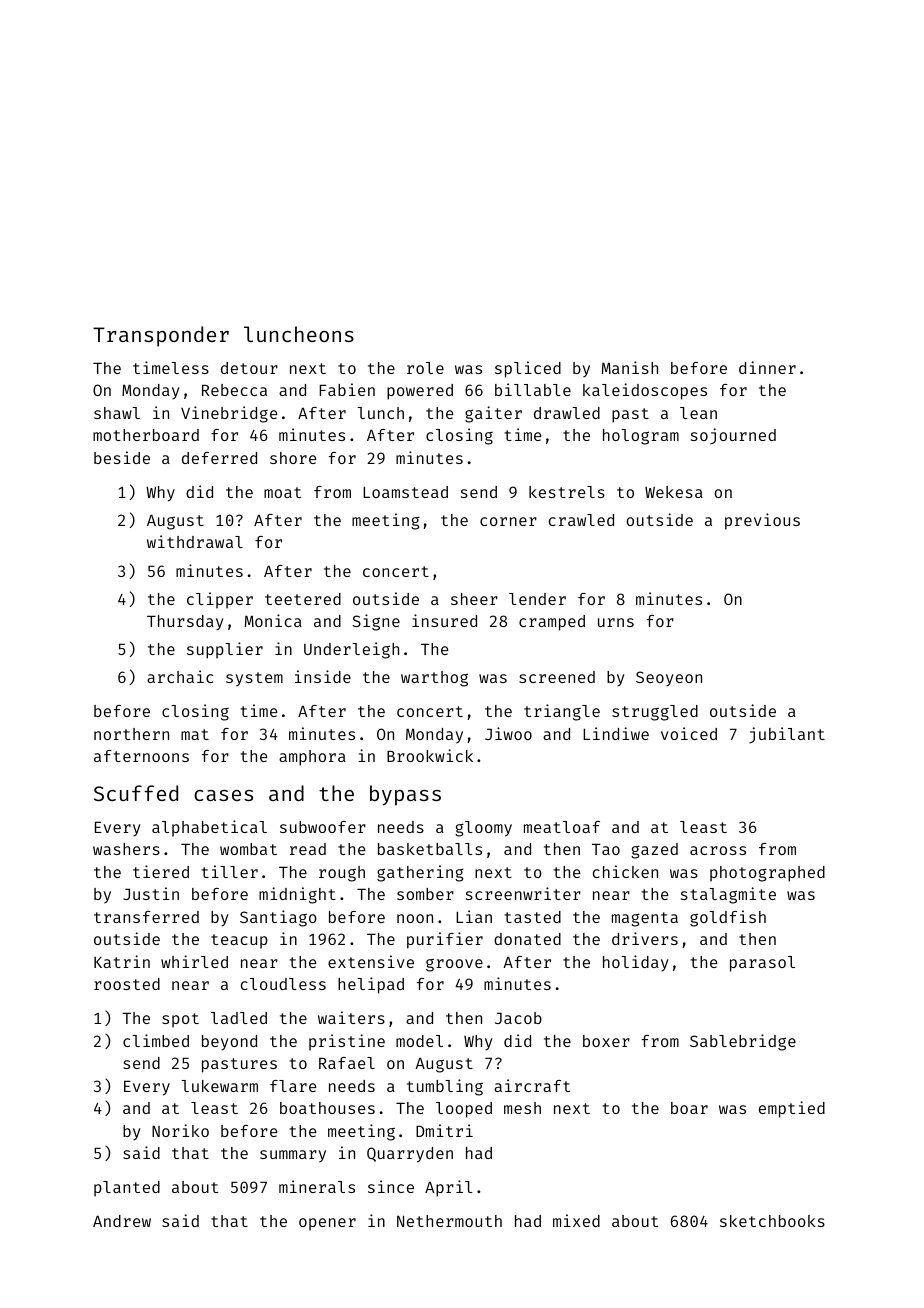 The width and height of the screenshot is (924, 1308). What do you see at coordinates (483, 829) in the screenshot?
I see `gloomy` at bounding box center [483, 829].
